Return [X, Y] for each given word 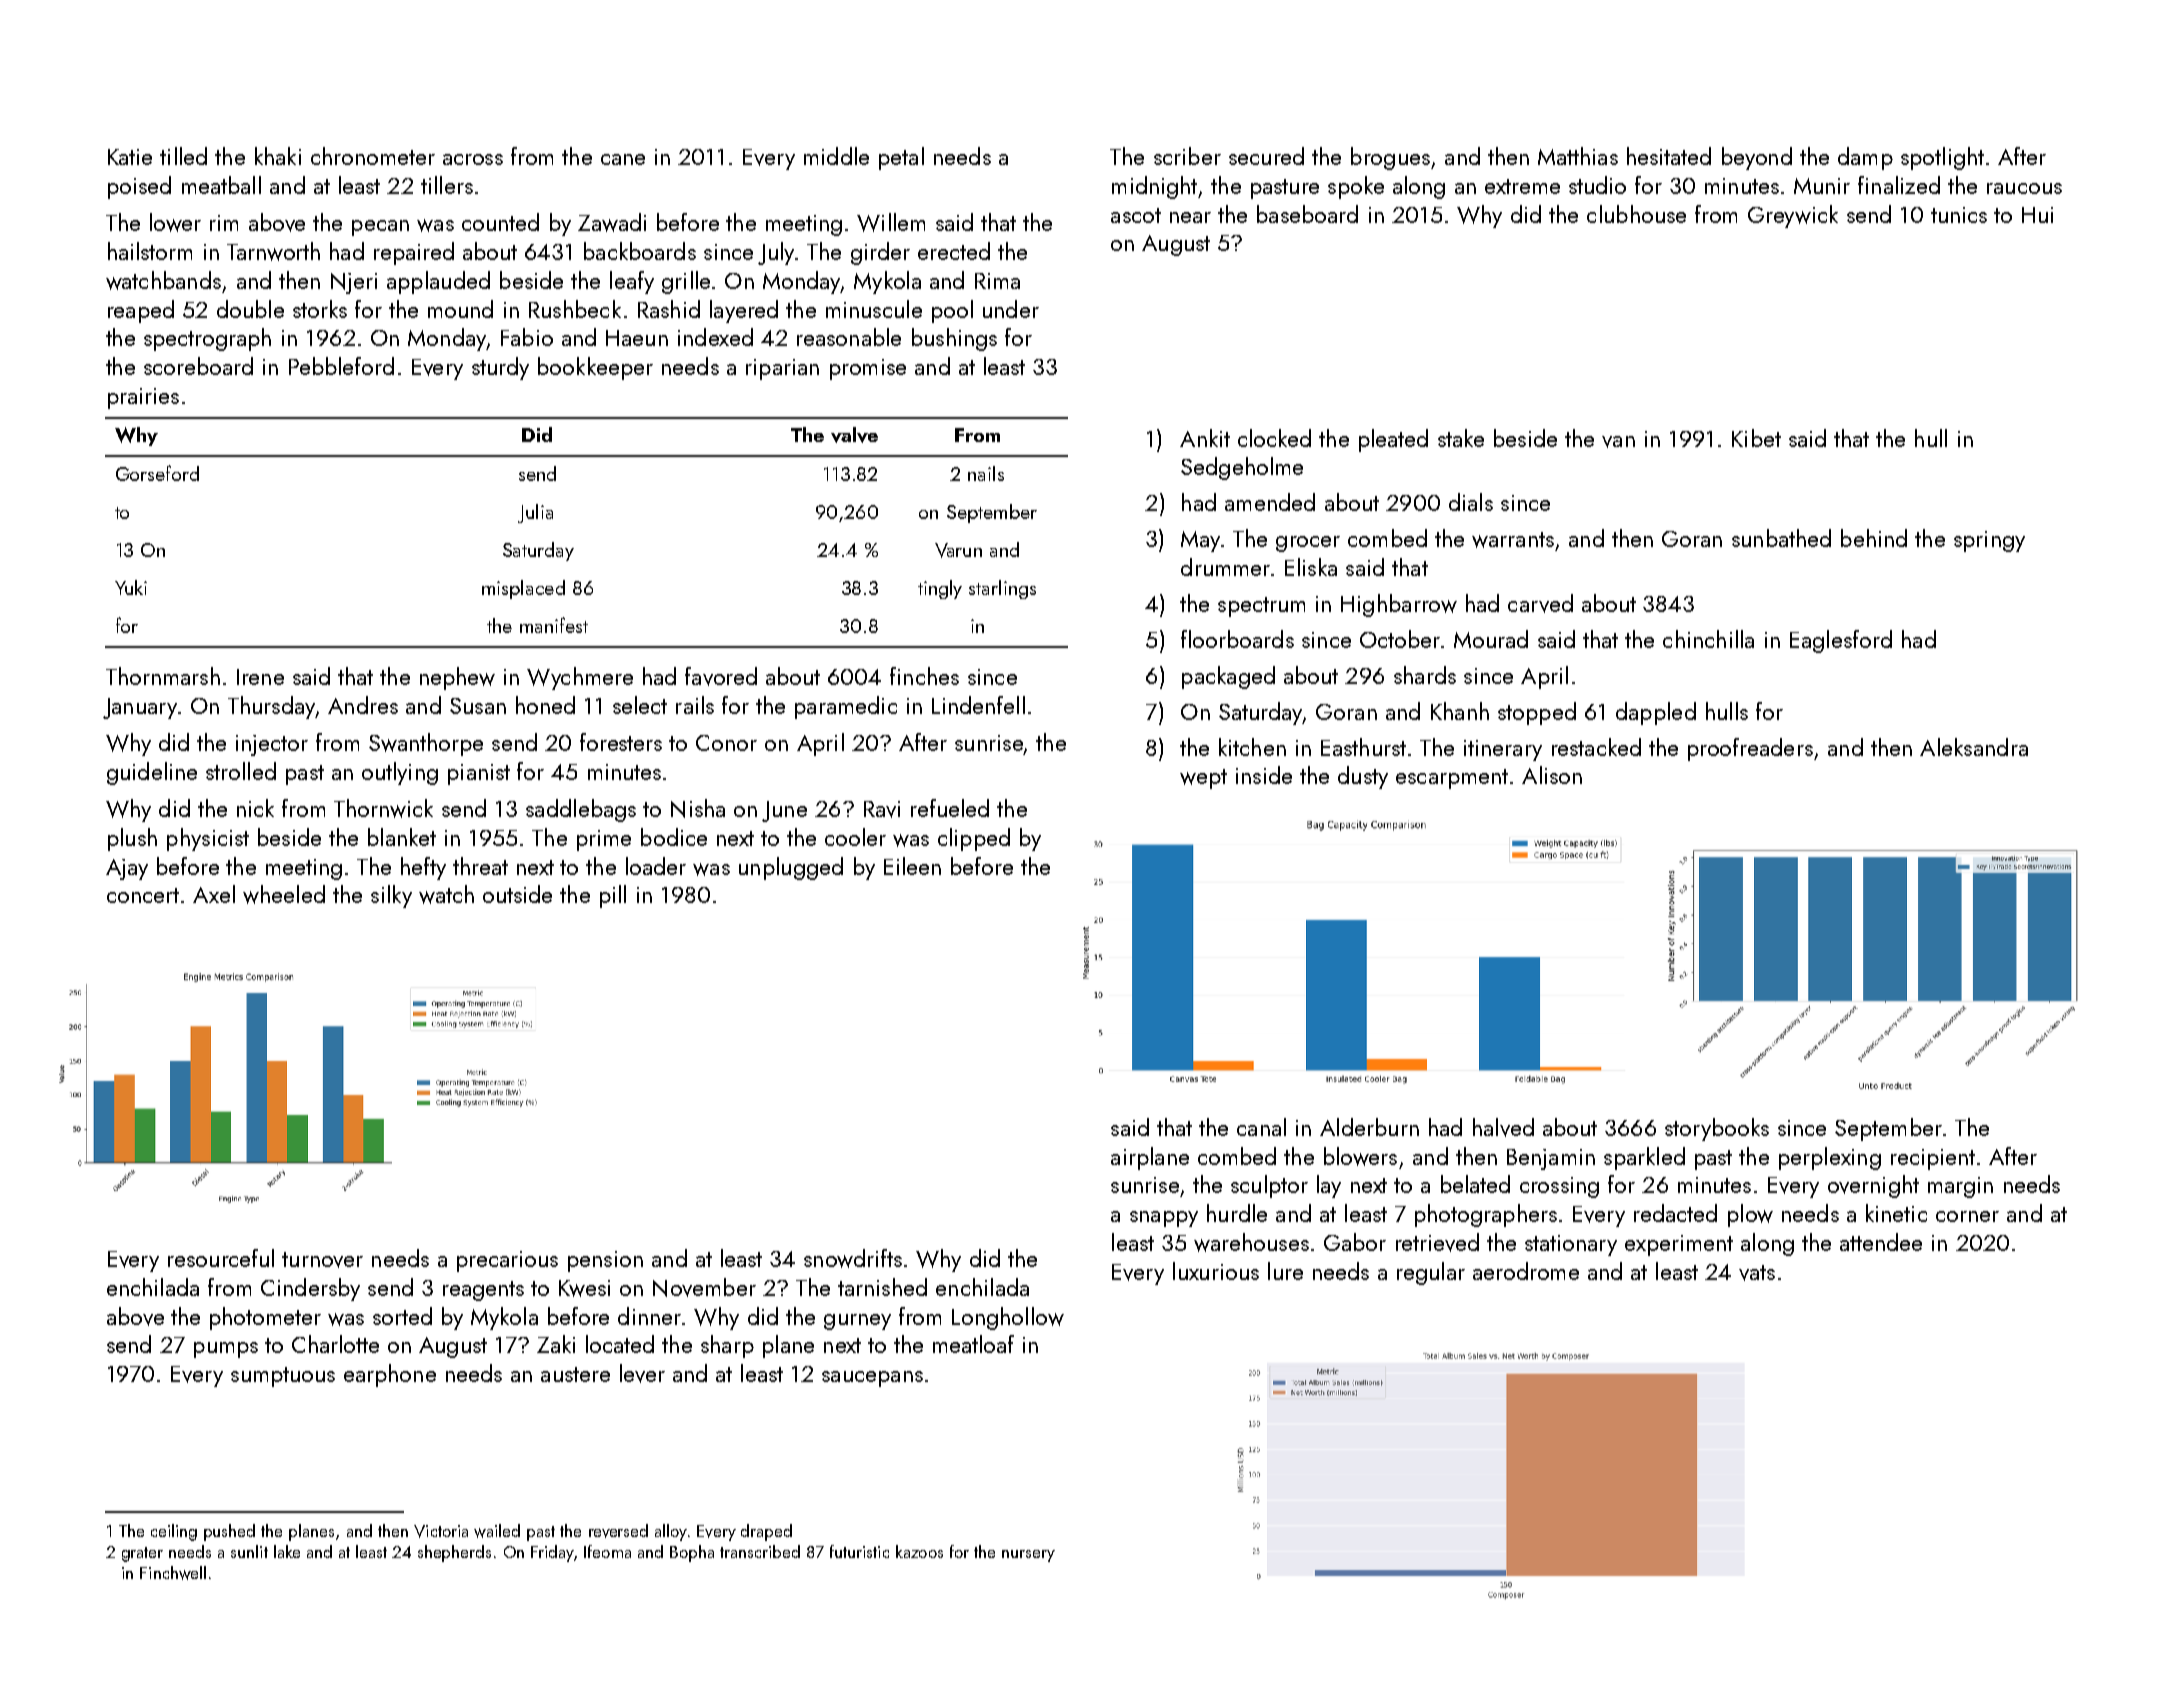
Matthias [1578, 156]
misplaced [523, 589]
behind [1874, 538]
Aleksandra [1974, 747]
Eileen [912, 866]
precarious [507, 1261]
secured [1266, 156]
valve [854, 435]
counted [500, 222]
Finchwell [173, 1573]
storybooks [1717, 1129]
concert [143, 895]
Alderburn [1369, 1127]
